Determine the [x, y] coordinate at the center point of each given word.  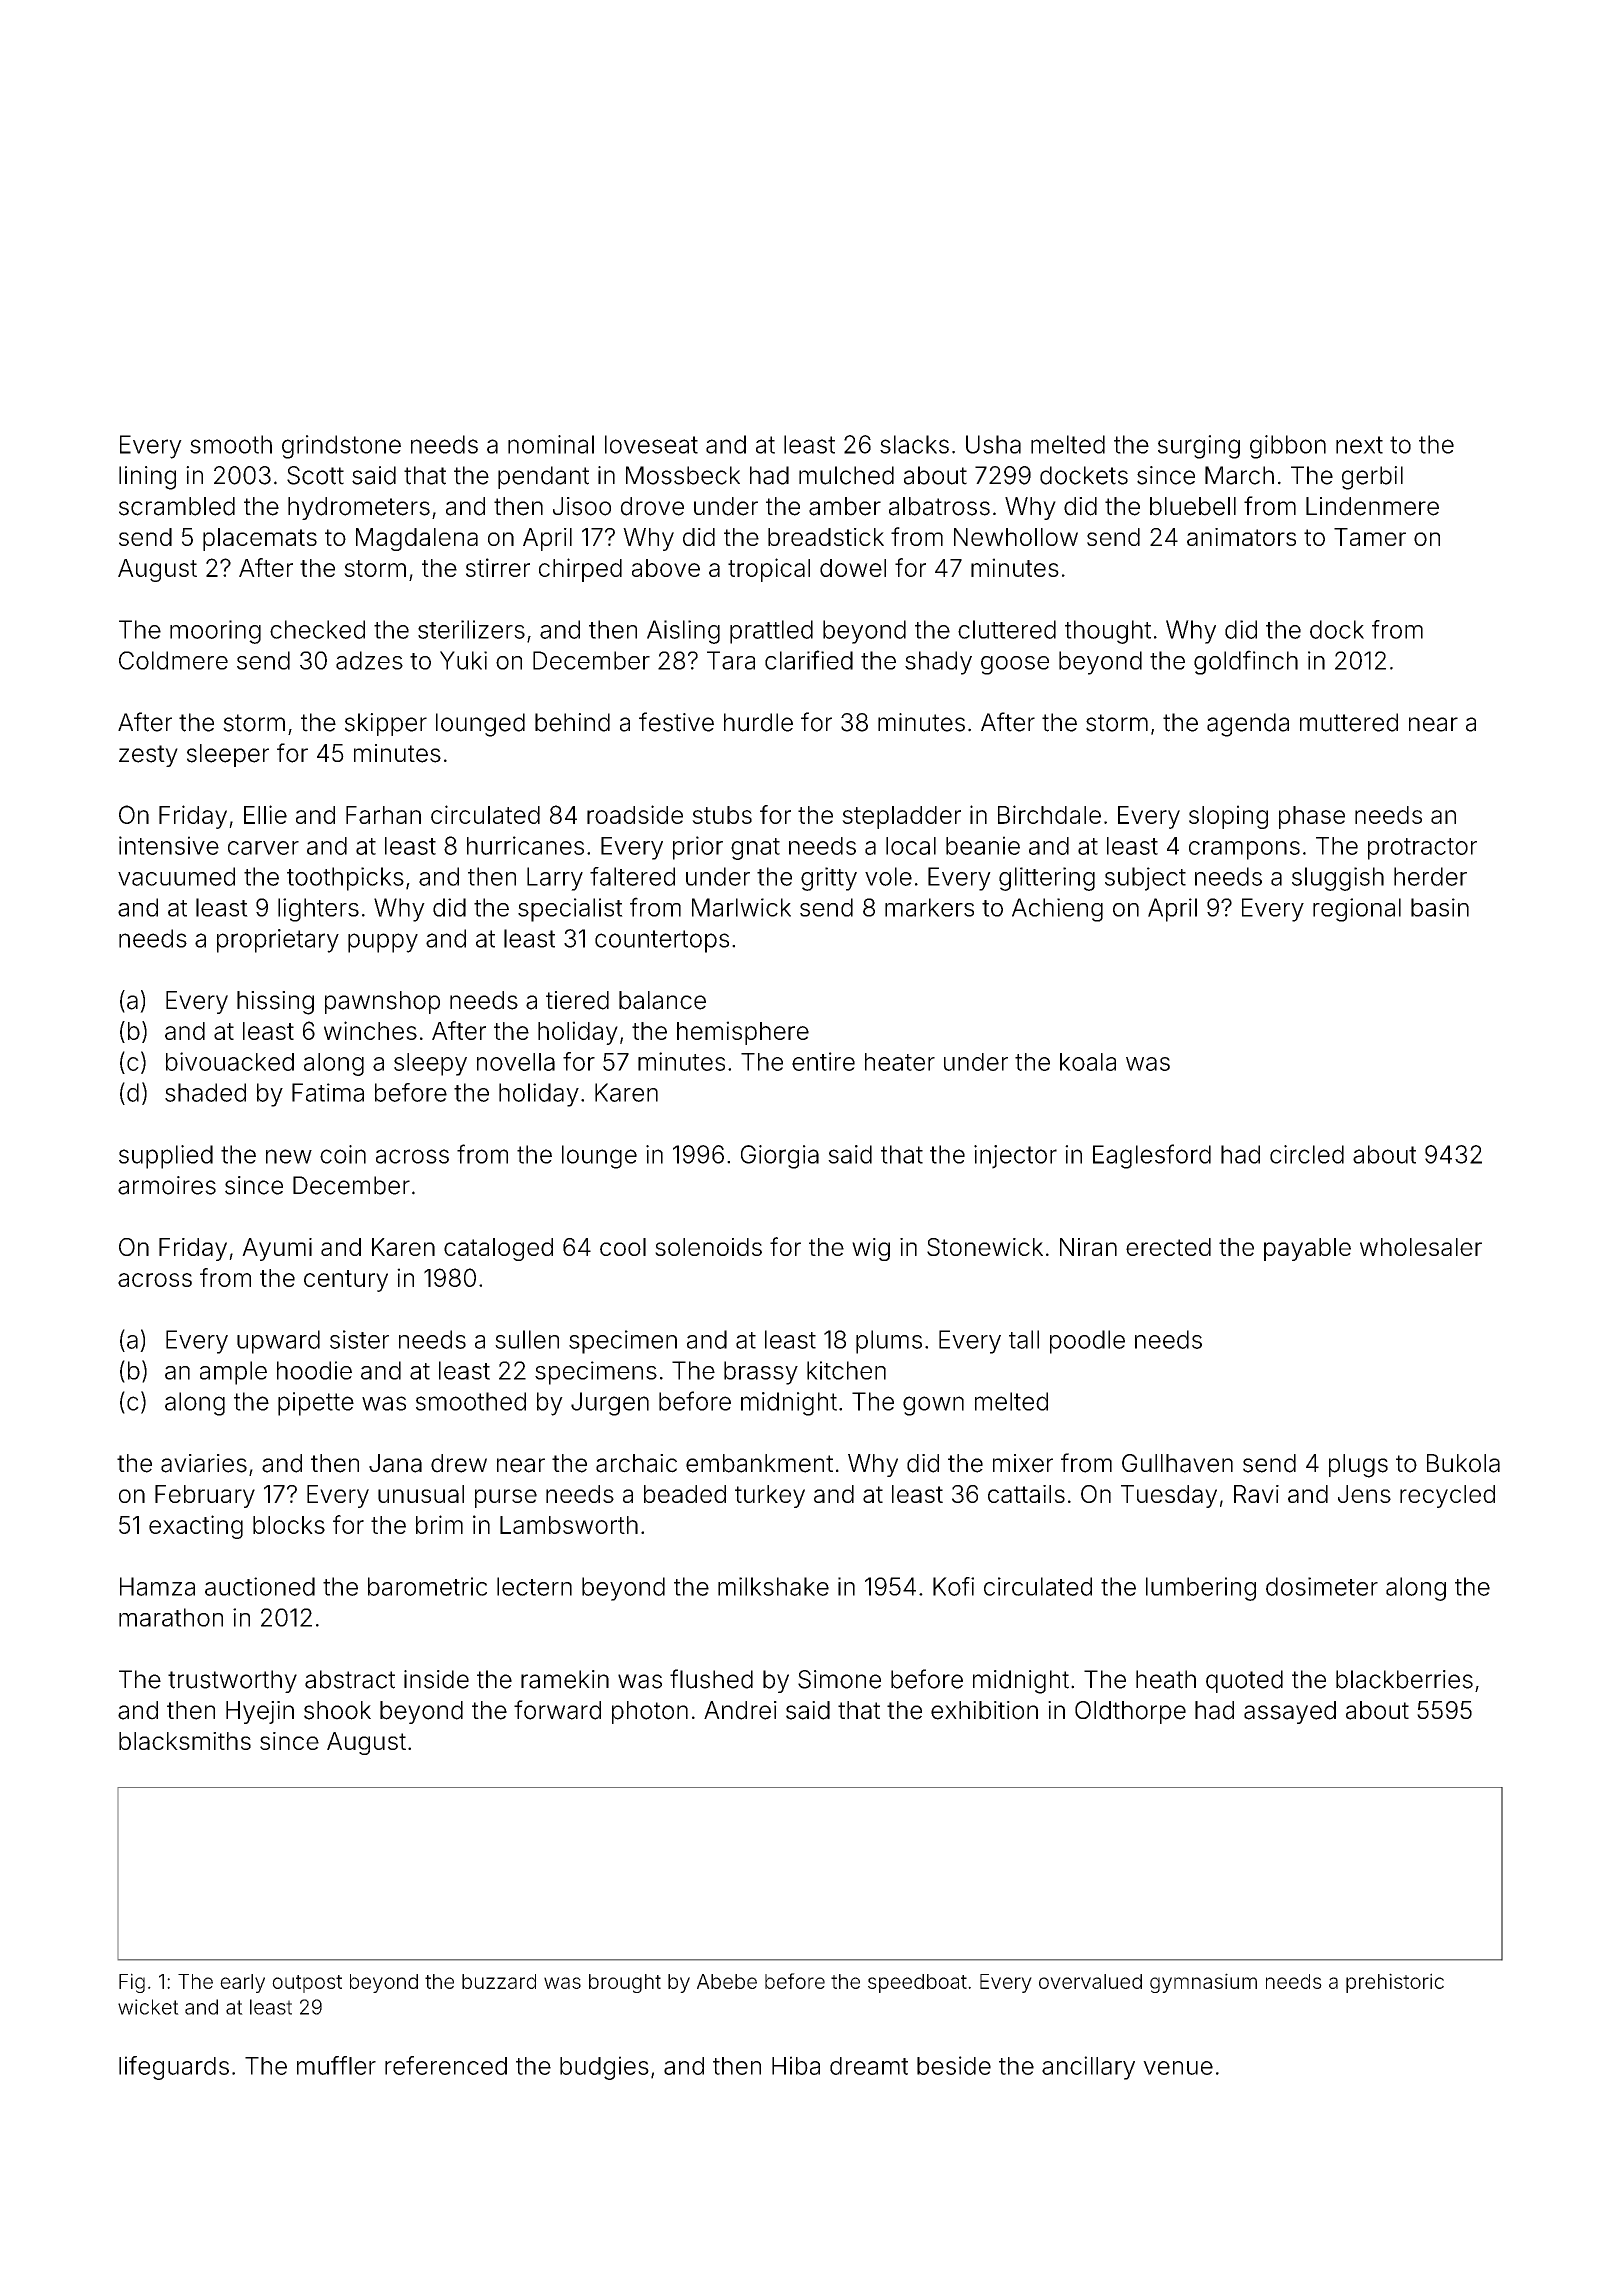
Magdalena [417, 539]
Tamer [1370, 537]
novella [516, 1062]
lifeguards [174, 2068]
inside [436, 1679]
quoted [1244, 1681]
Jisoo [582, 506]
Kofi [953, 1586]
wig [871, 1249]
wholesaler [1421, 1247]
